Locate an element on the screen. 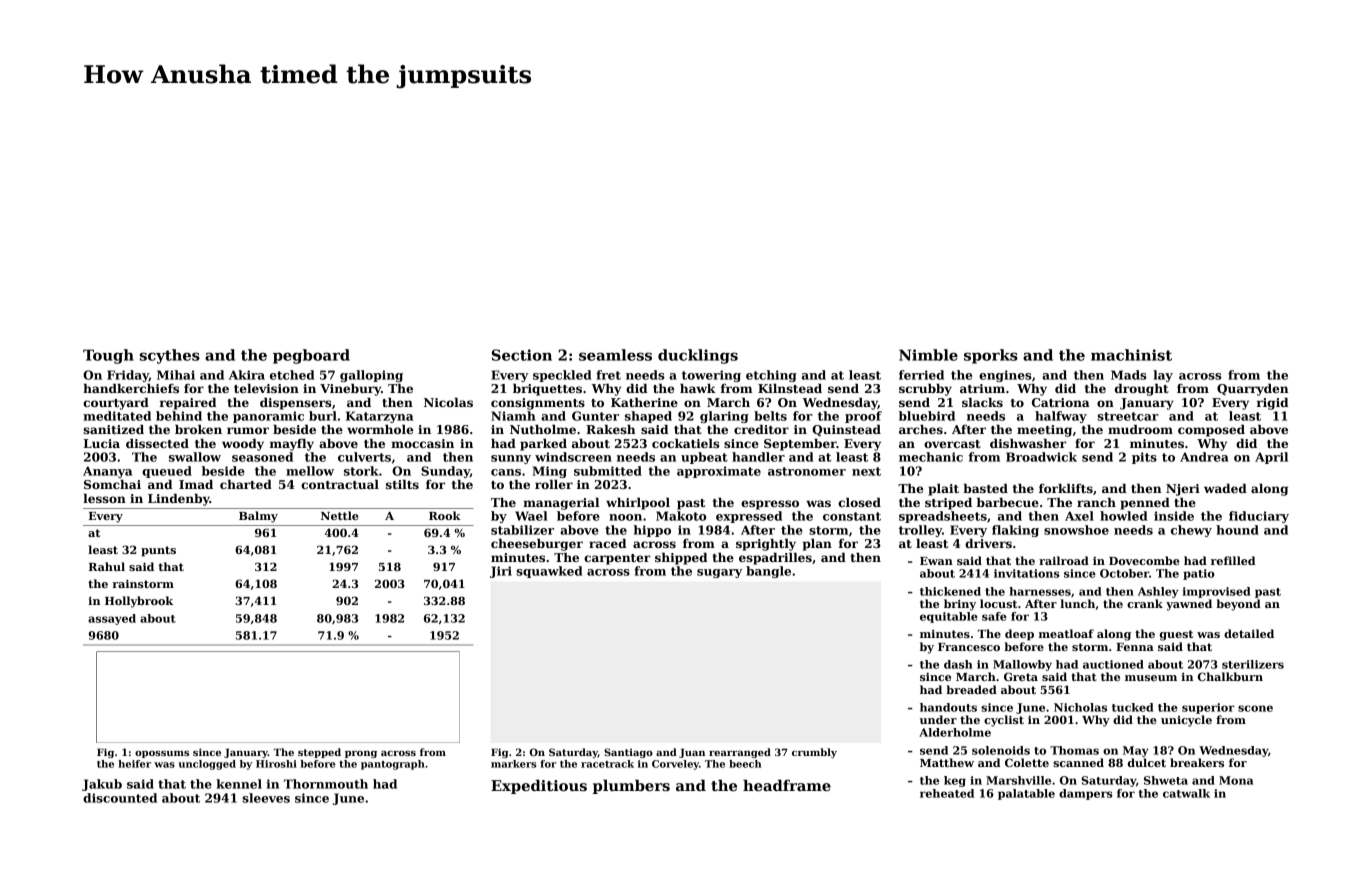 This screenshot has width=1372, height=887. ducklings is located at coordinates (698, 356).
